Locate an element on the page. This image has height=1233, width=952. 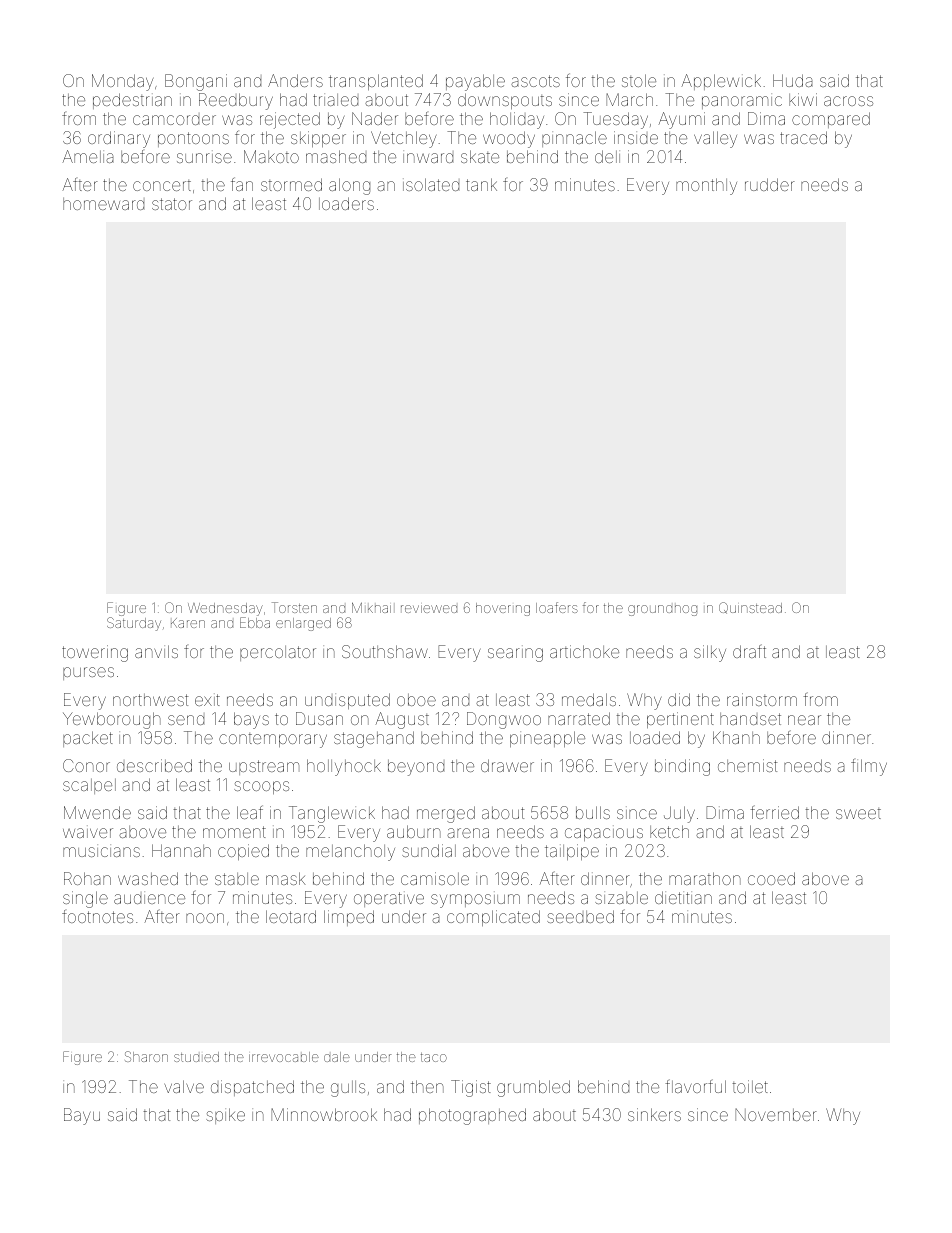
Quinstead is located at coordinates (750, 608).
